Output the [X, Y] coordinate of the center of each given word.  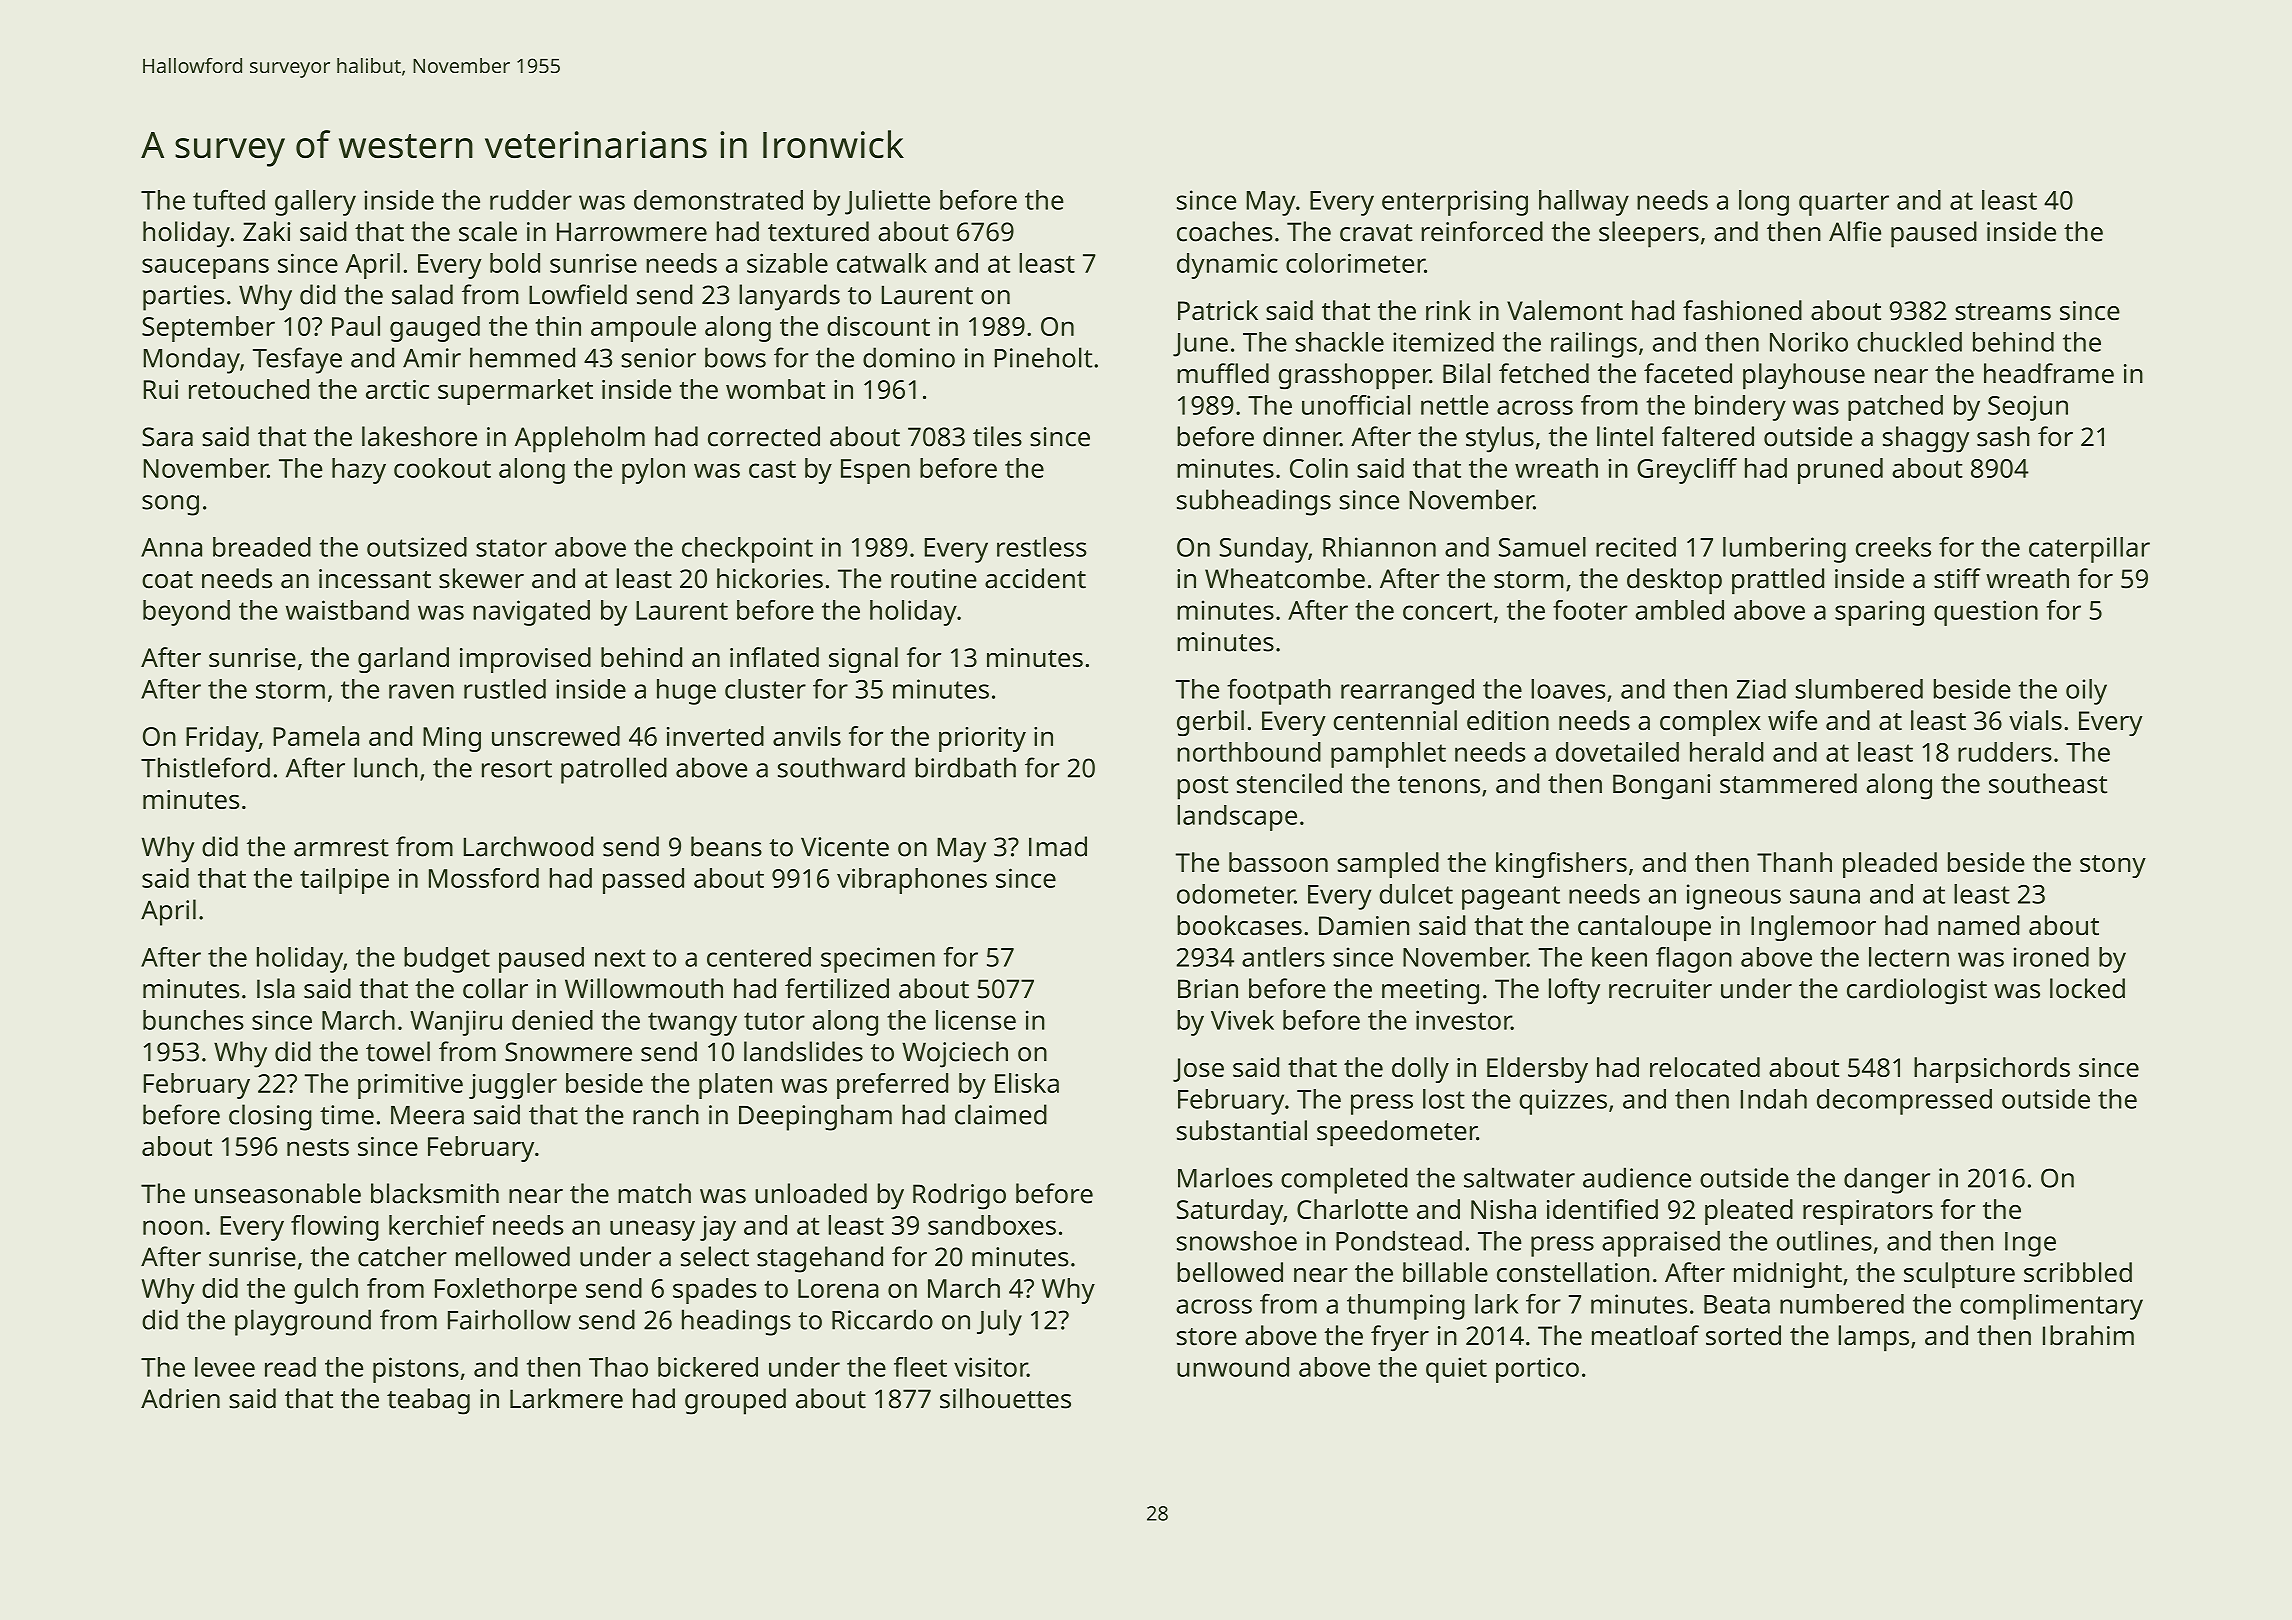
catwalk [882, 263]
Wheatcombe [1285, 578]
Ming [452, 739]
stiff [1957, 578]
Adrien [180, 1398]
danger [1887, 1180]
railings [1594, 345]
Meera [427, 1115]
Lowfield [578, 294]
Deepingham [815, 1117]
